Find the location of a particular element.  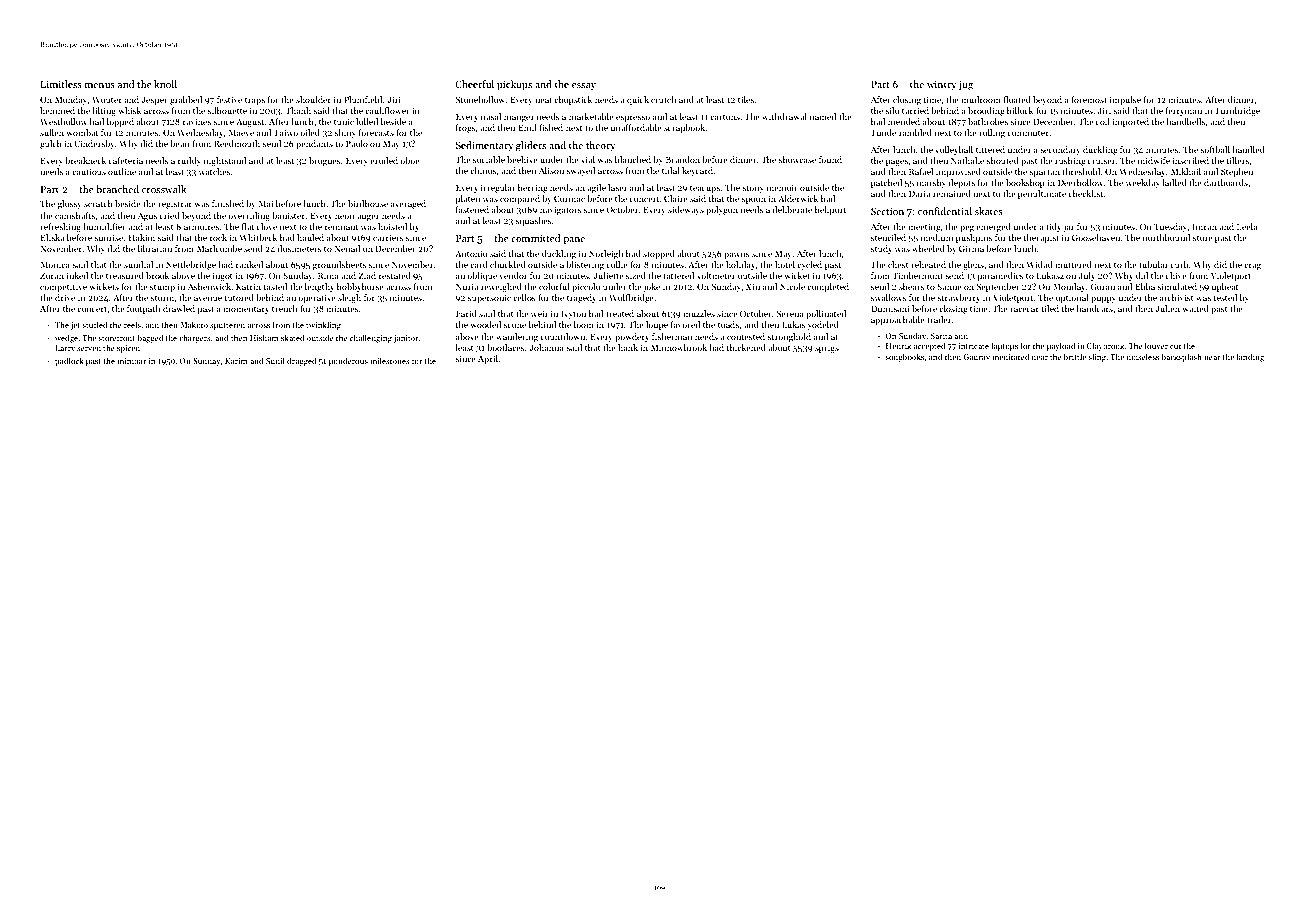

rushing is located at coordinates (1070, 161).
